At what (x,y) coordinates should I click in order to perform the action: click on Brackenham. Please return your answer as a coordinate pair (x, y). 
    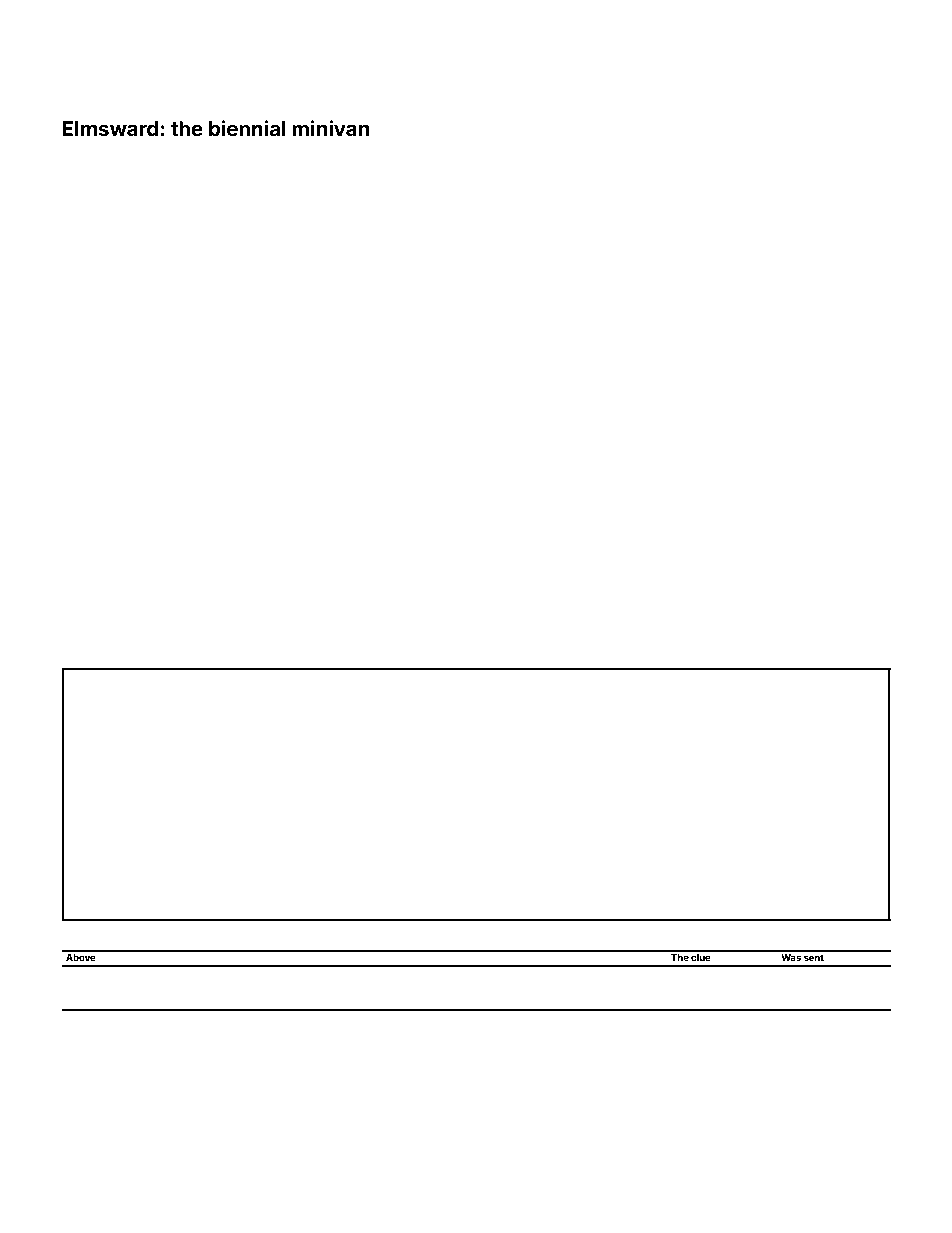
    Looking at the image, I should click on (399, 932).
